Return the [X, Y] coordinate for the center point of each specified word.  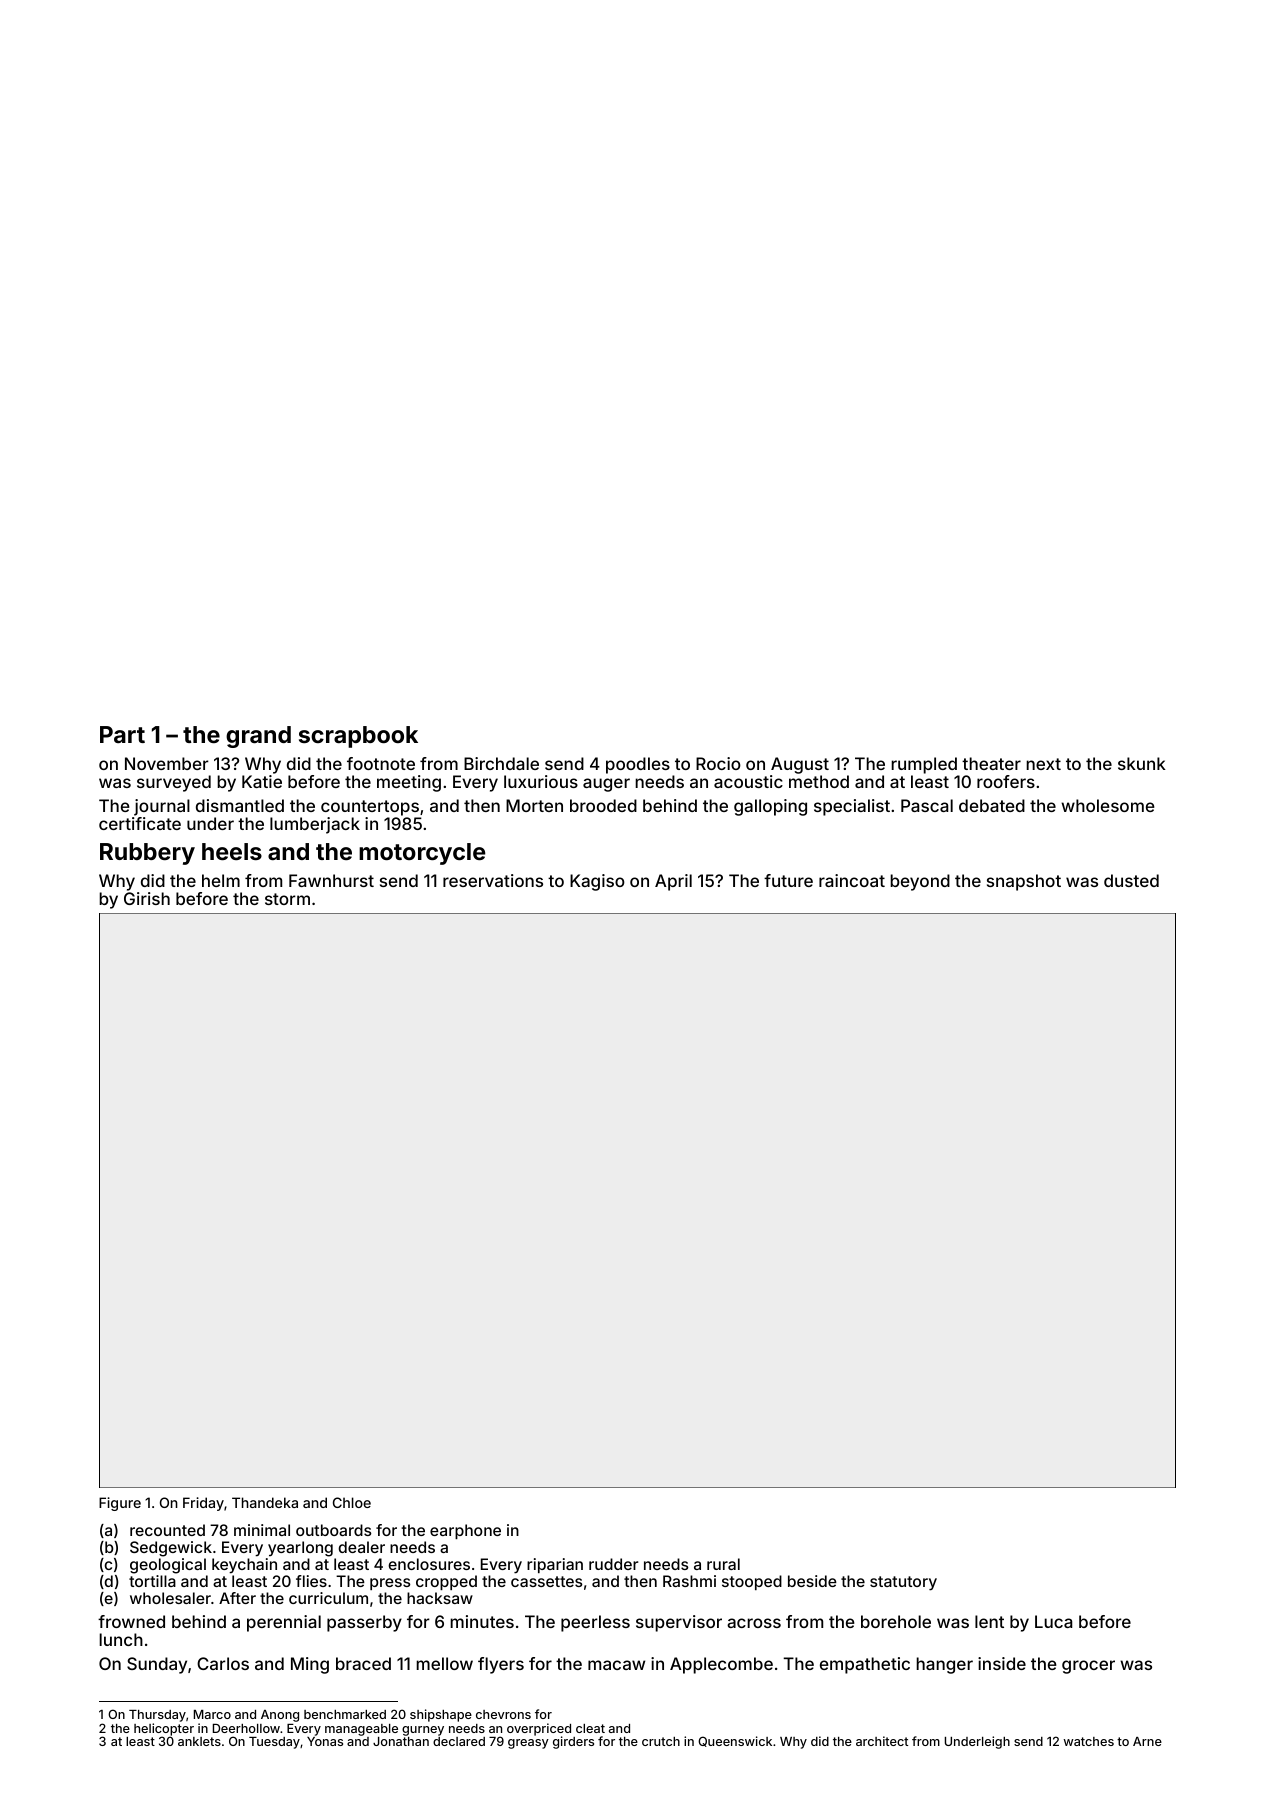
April [673, 882]
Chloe [352, 1502]
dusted [1131, 880]
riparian [555, 1565]
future [788, 880]
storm [287, 899]
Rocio [718, 763]
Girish [147, 898]
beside [812, 1581]
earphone [465, 1531]
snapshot [1024, 882]
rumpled [924, 765]
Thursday [157, 1716]
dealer [361, 1547]
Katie [262, 781]
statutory [903, 1583]
